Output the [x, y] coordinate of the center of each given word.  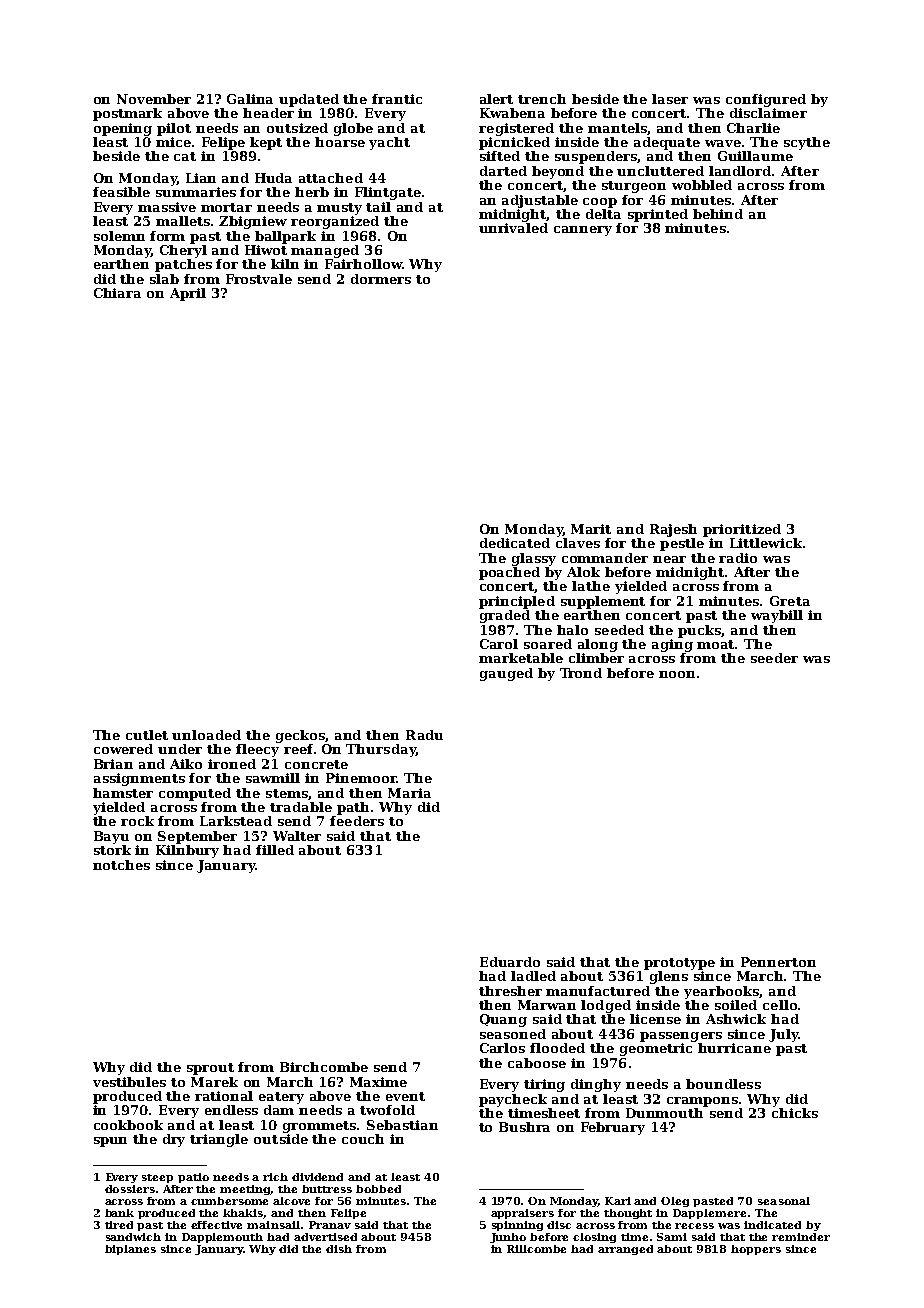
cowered [123, 749]
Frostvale [259, 279]
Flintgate [388, 193]
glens [669, 977]
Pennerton [778, 962]
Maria [409, 793]
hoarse [340, 142]
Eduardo [510, 962]
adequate [667, 143]
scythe [807, 143]
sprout [210, 1069]
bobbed [378, 1189]
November [154, 99]
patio [193, 1178]
